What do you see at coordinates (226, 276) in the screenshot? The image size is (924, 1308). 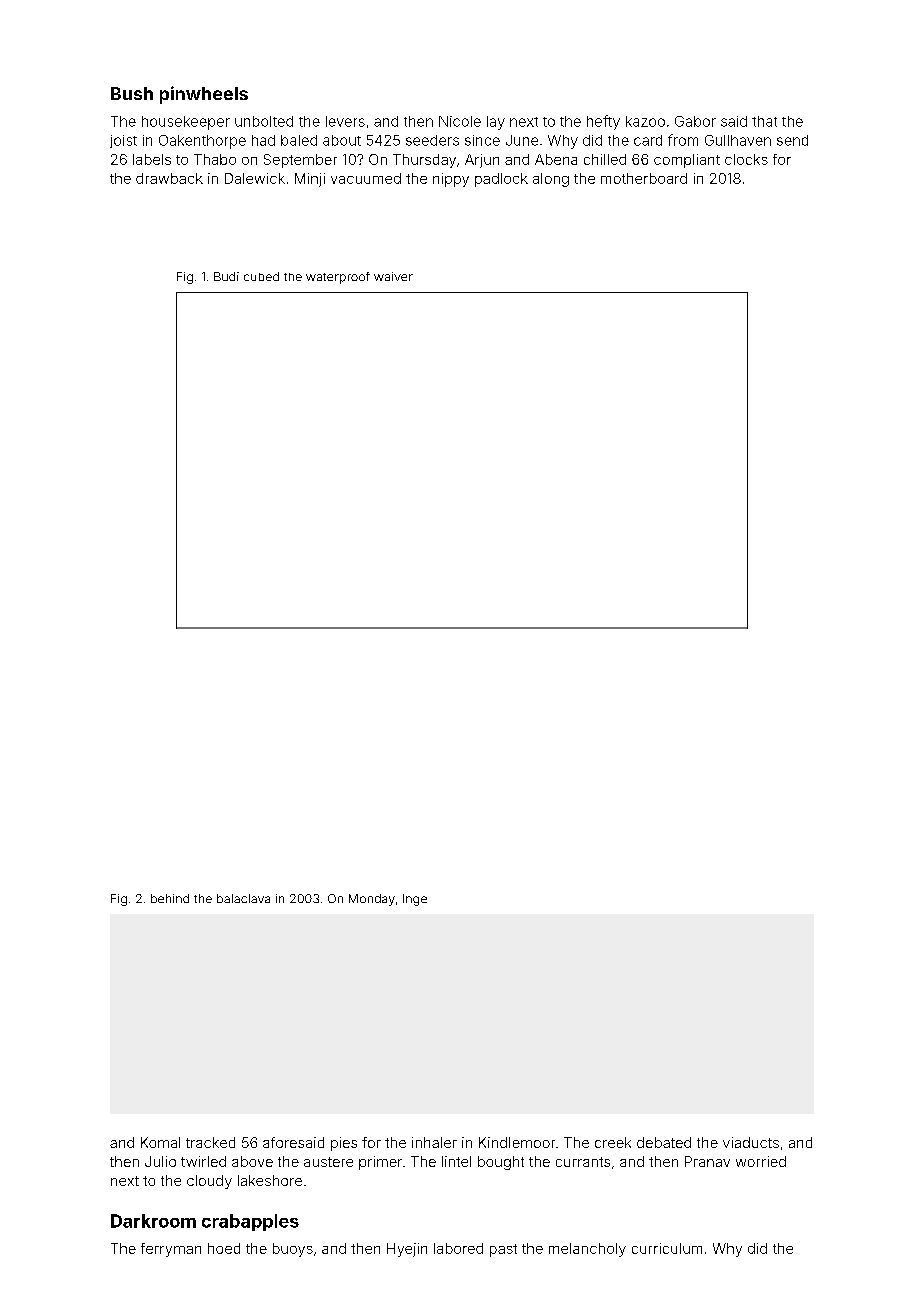 I see `Budi` at bounding box center [226, 276].
